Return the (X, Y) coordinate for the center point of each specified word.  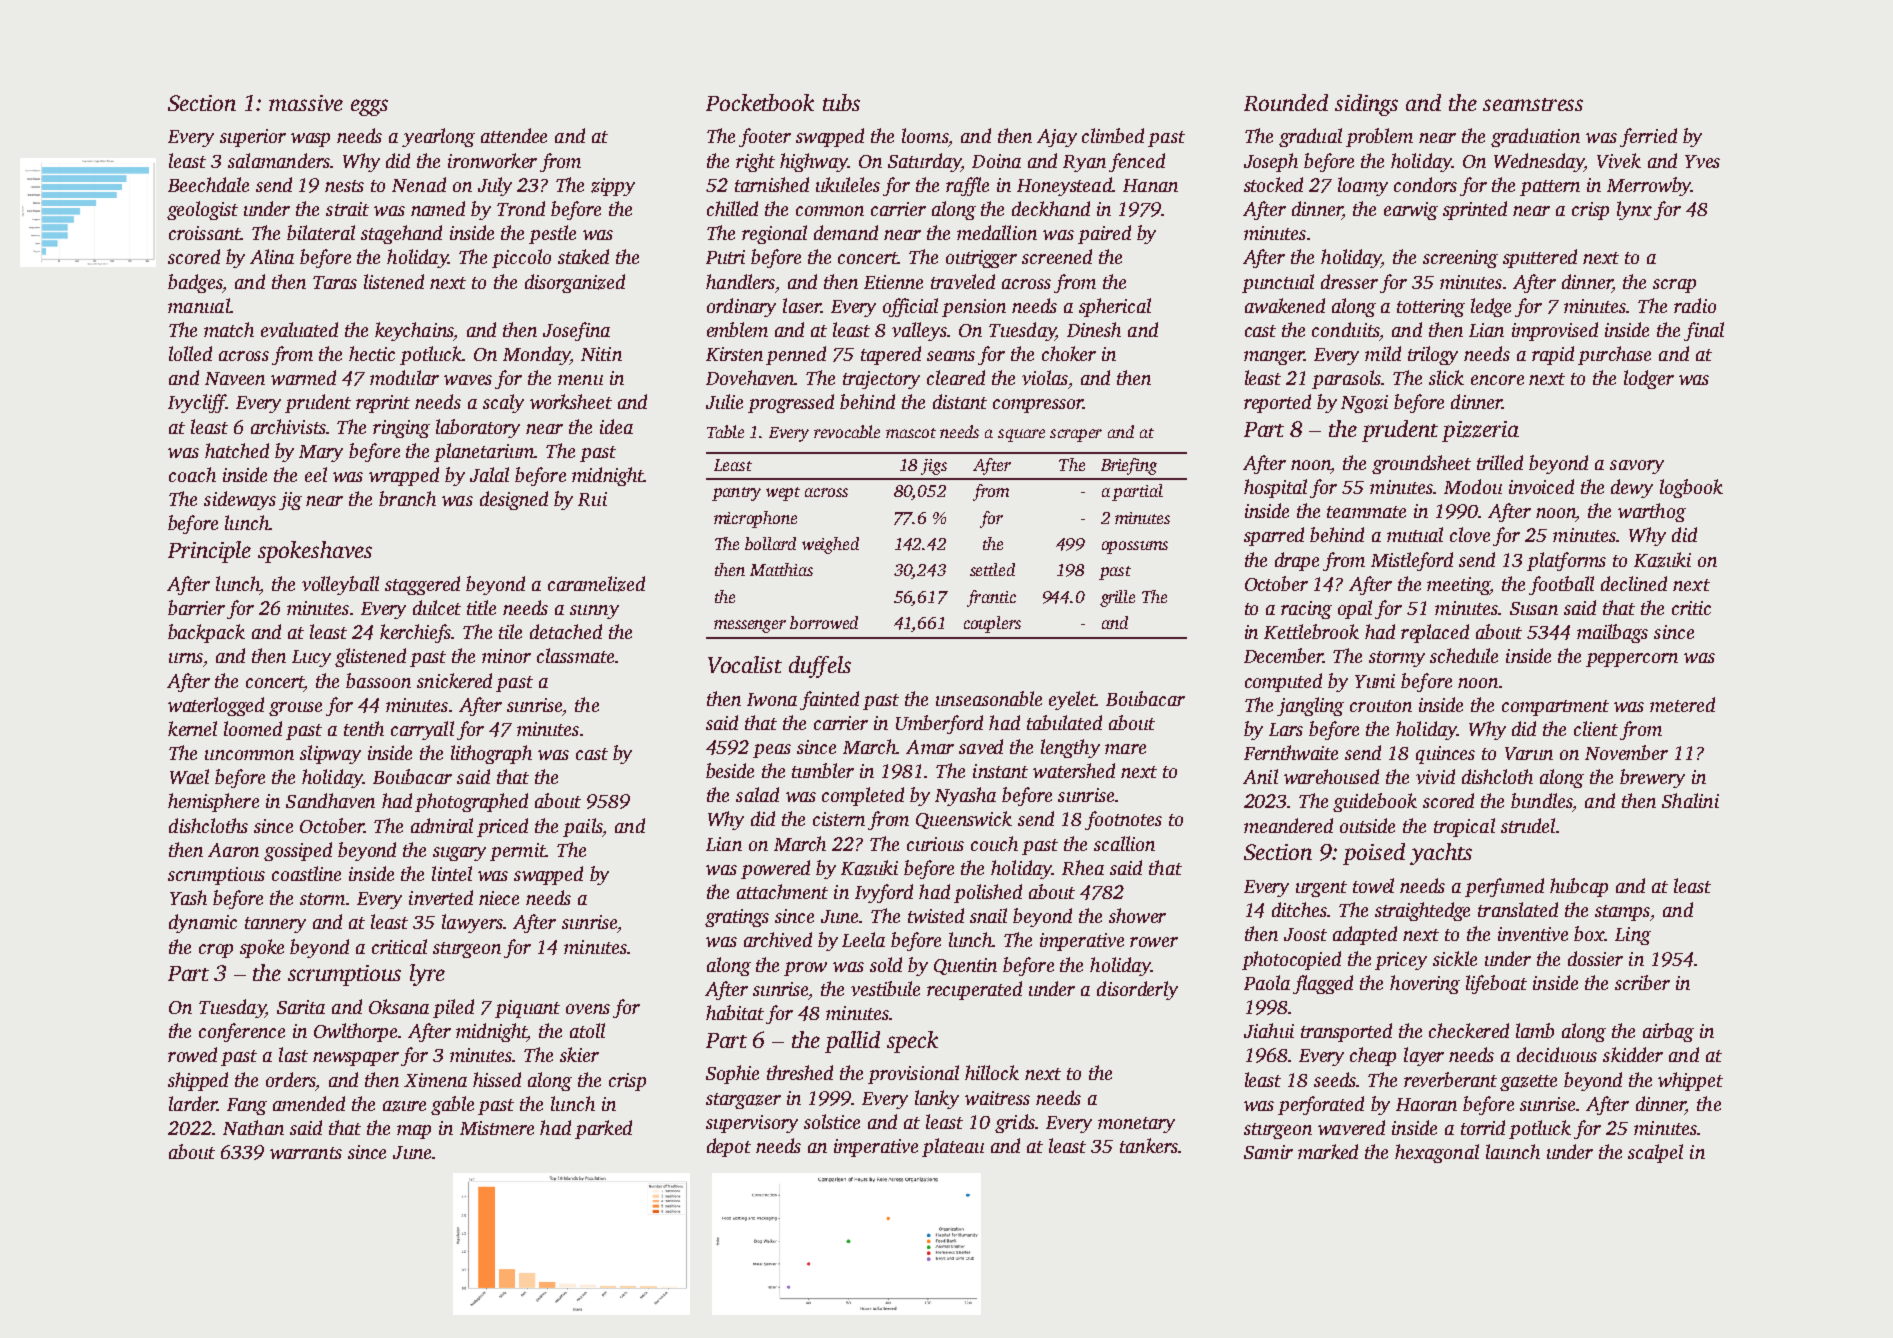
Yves (1702, 161)
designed (514, 500)
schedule (1464, 655)
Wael (189, 776)
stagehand (401, 234)
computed (1283, 682)
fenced (1137, 162)
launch (1513, 1151)
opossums (1135, 547)
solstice (832, 1121)
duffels (820, 667)
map (414, 1132)
